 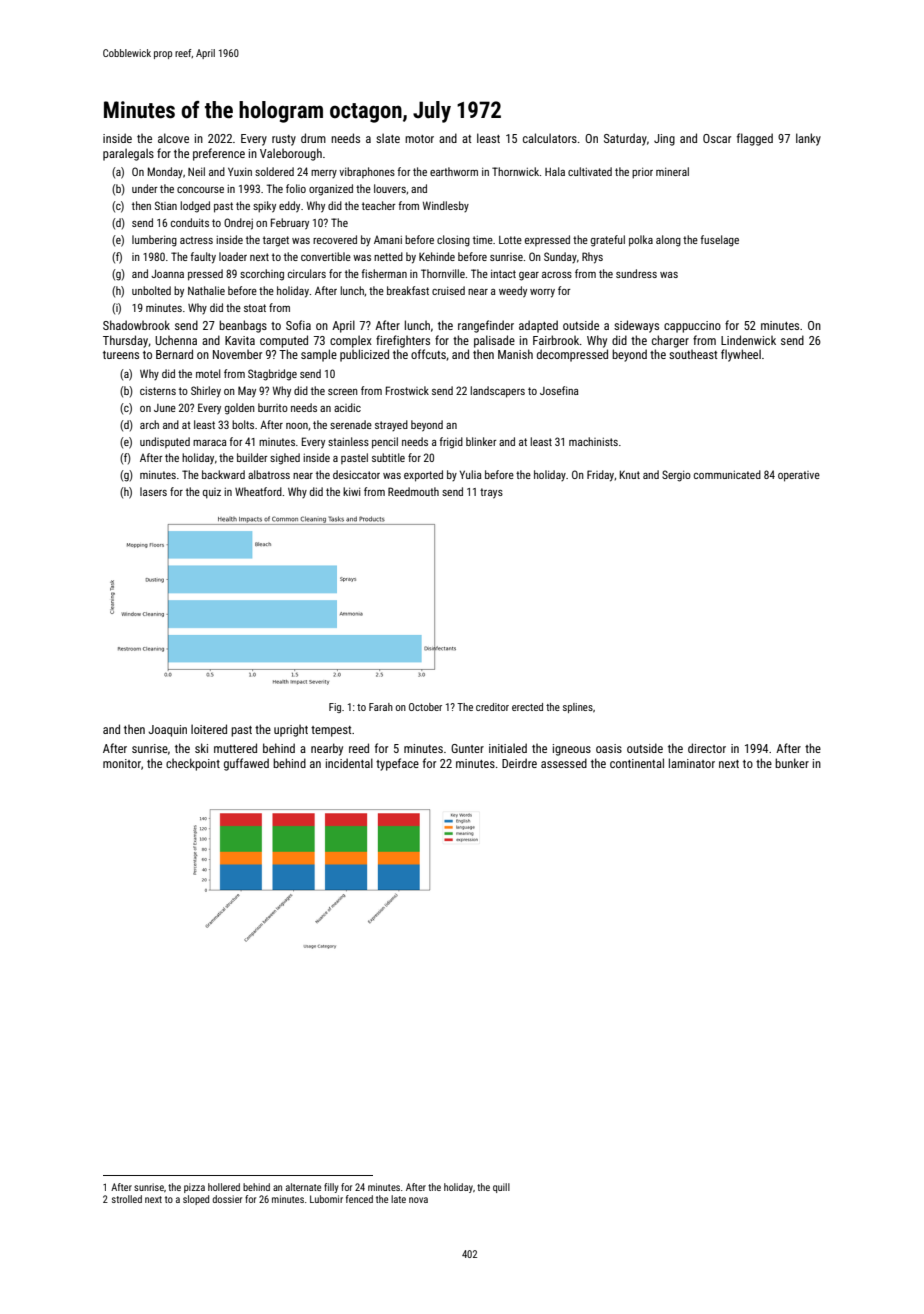 What do you see at coordinates (467, 748) in the screenshot?
I see `Gunter` at bounding box center [467, 748].
